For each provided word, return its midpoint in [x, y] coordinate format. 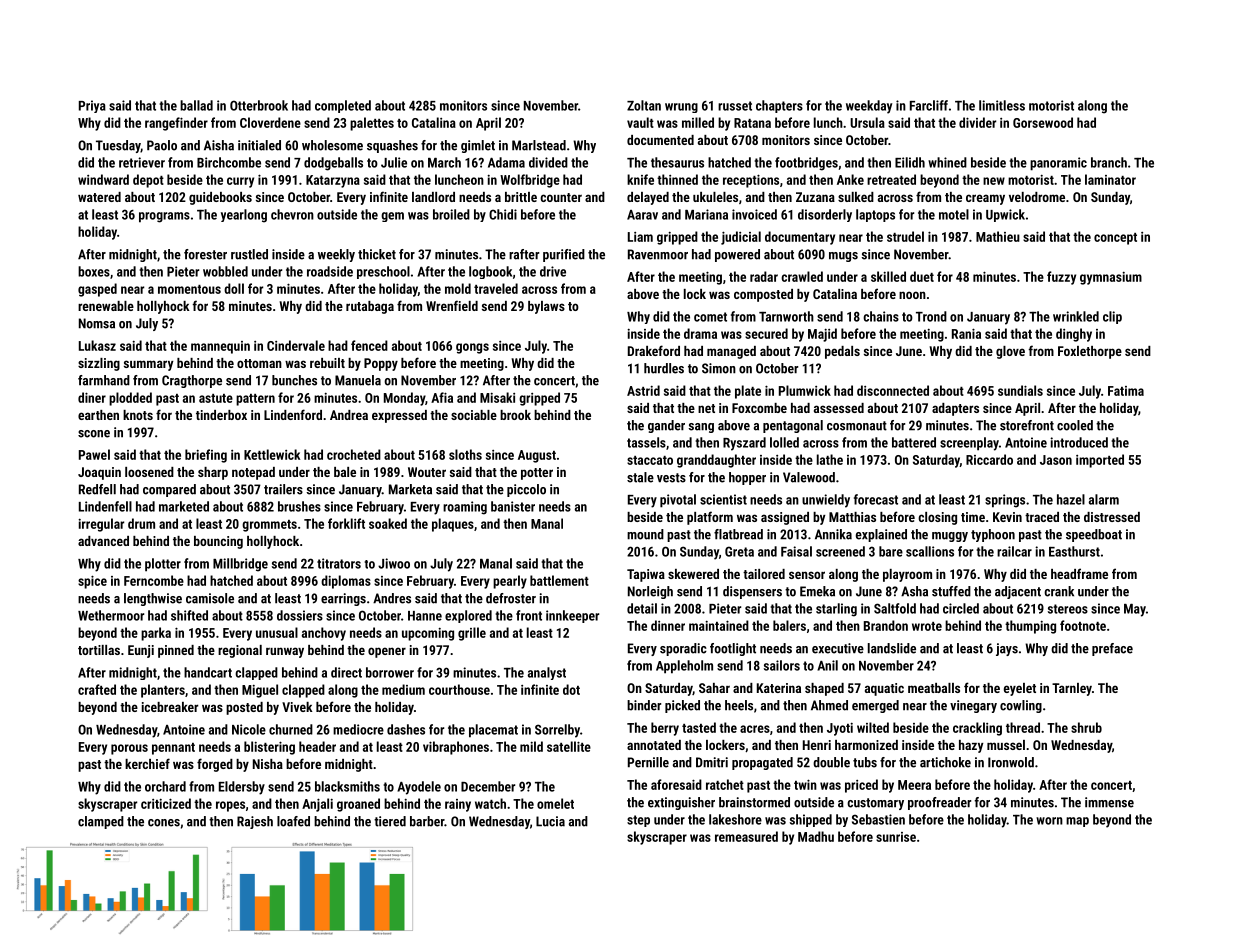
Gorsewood [1043, 122]
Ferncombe [154, 580]
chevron [292, 214]
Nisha [268, 764]
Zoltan [644, 105]
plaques [453, 525]
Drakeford [654, 350]
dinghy [1074, 335]
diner [92, 397]
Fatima [1126, 391]
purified [564, 255]
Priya [92, 106]
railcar [1014, 551]
